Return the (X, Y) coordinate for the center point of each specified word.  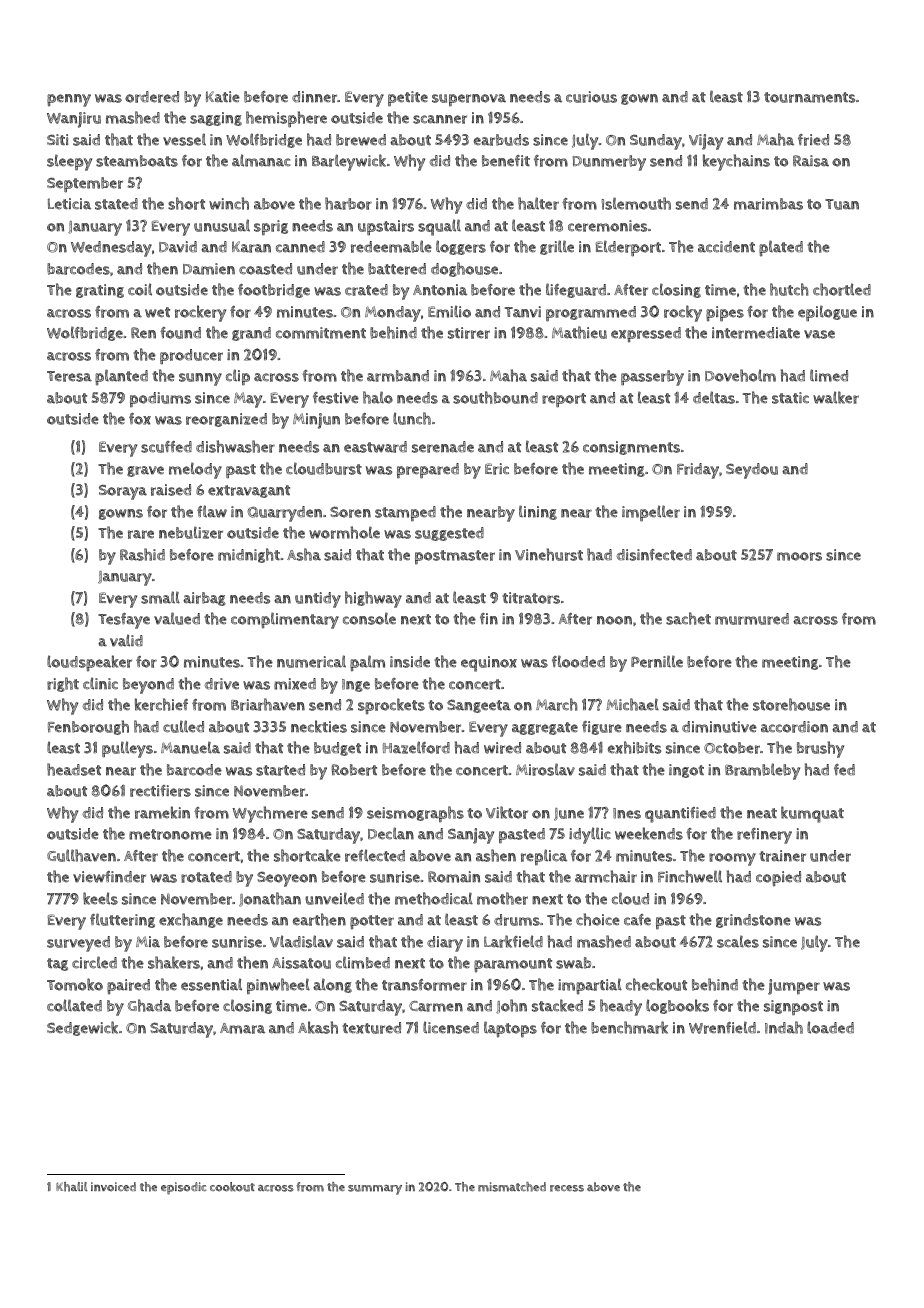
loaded (830, 1027)
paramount (513, 965)
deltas (714, 397)
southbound (495, 397)
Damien (209, 269)
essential (211, 984)
